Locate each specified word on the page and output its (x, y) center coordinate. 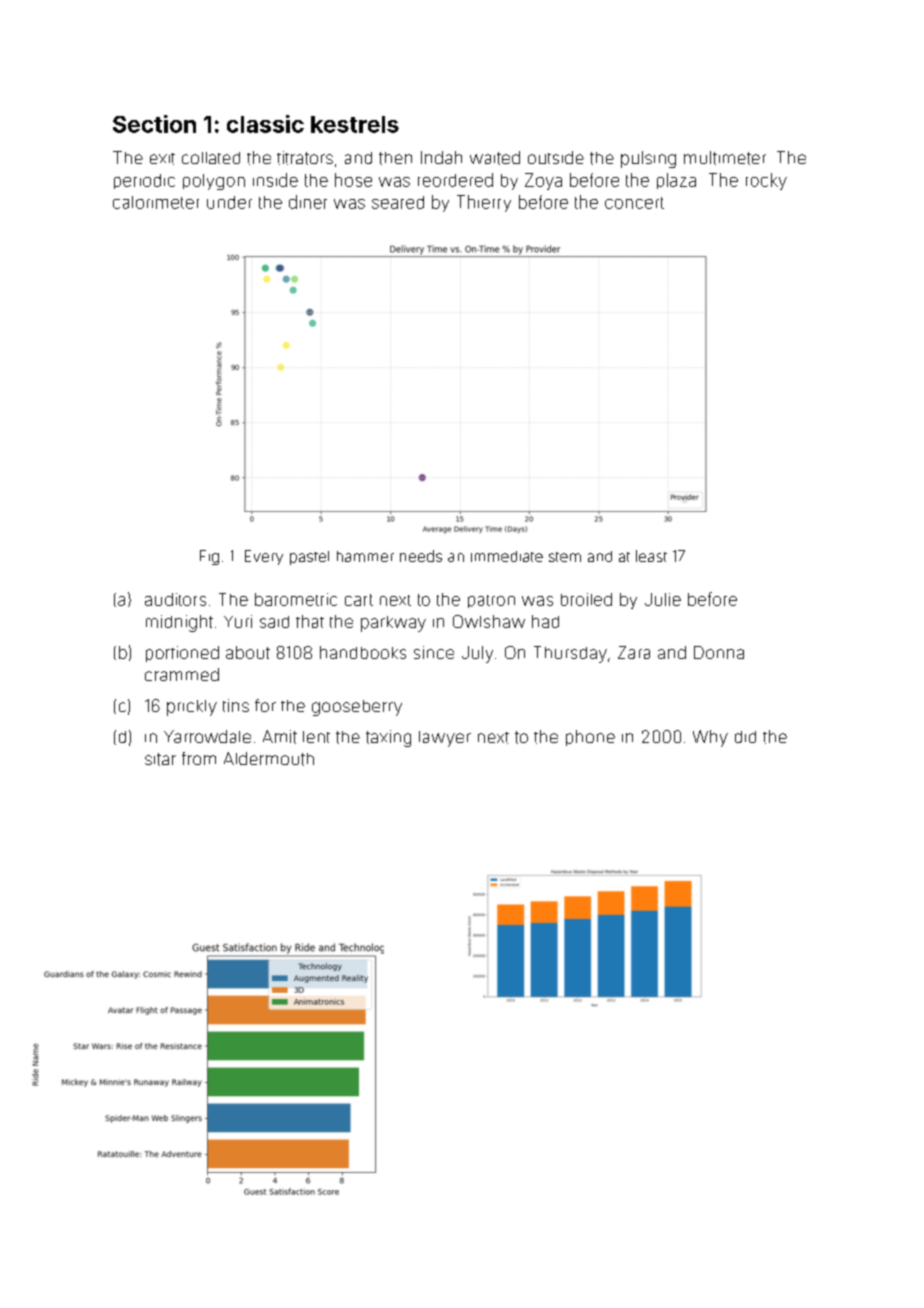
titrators (305, 158)
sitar (160, 759)
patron (491, 601)
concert (634, 203)
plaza (676, 181)
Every (264, 557)
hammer (365, 556)
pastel (309, 558)
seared (398, 202)
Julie (663, 599)
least (651, 556)
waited (495, 158)
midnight (179, 623)
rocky (766, 181)
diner (308, 202)
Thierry (484, 203)
